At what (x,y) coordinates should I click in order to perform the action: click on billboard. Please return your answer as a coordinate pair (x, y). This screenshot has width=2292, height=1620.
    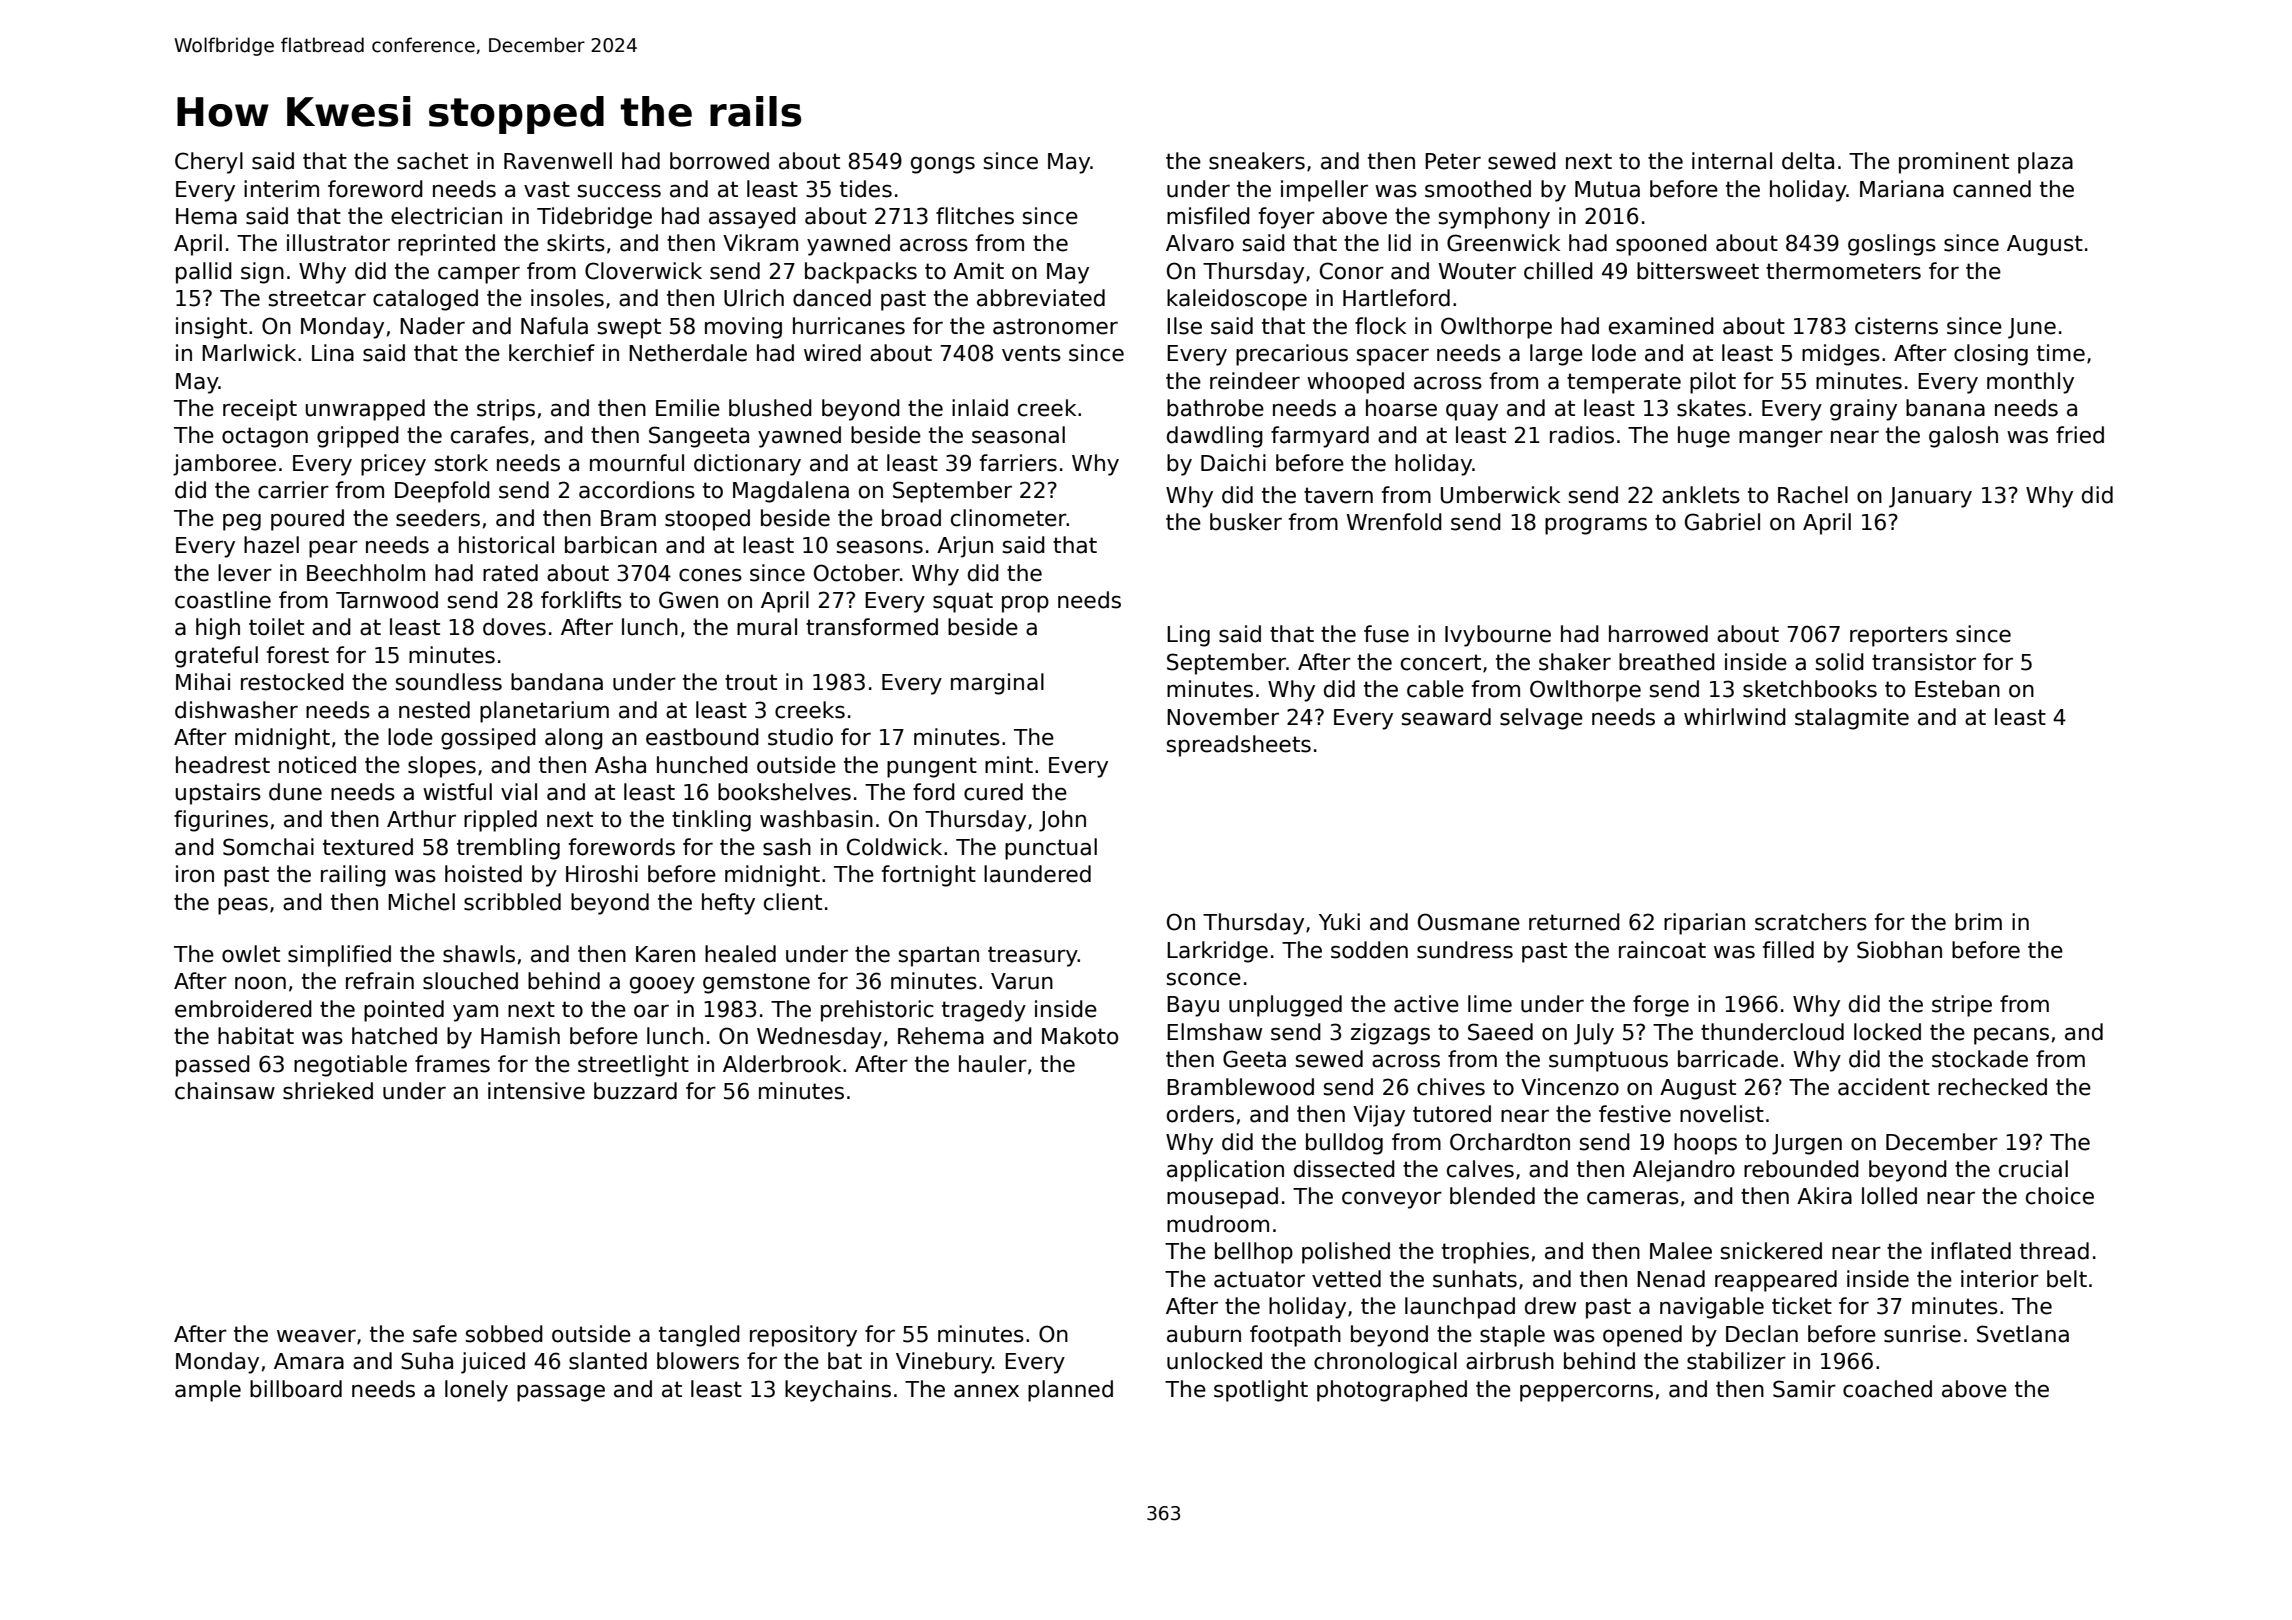
    Looking at the image, I should click on (296, 1389).
